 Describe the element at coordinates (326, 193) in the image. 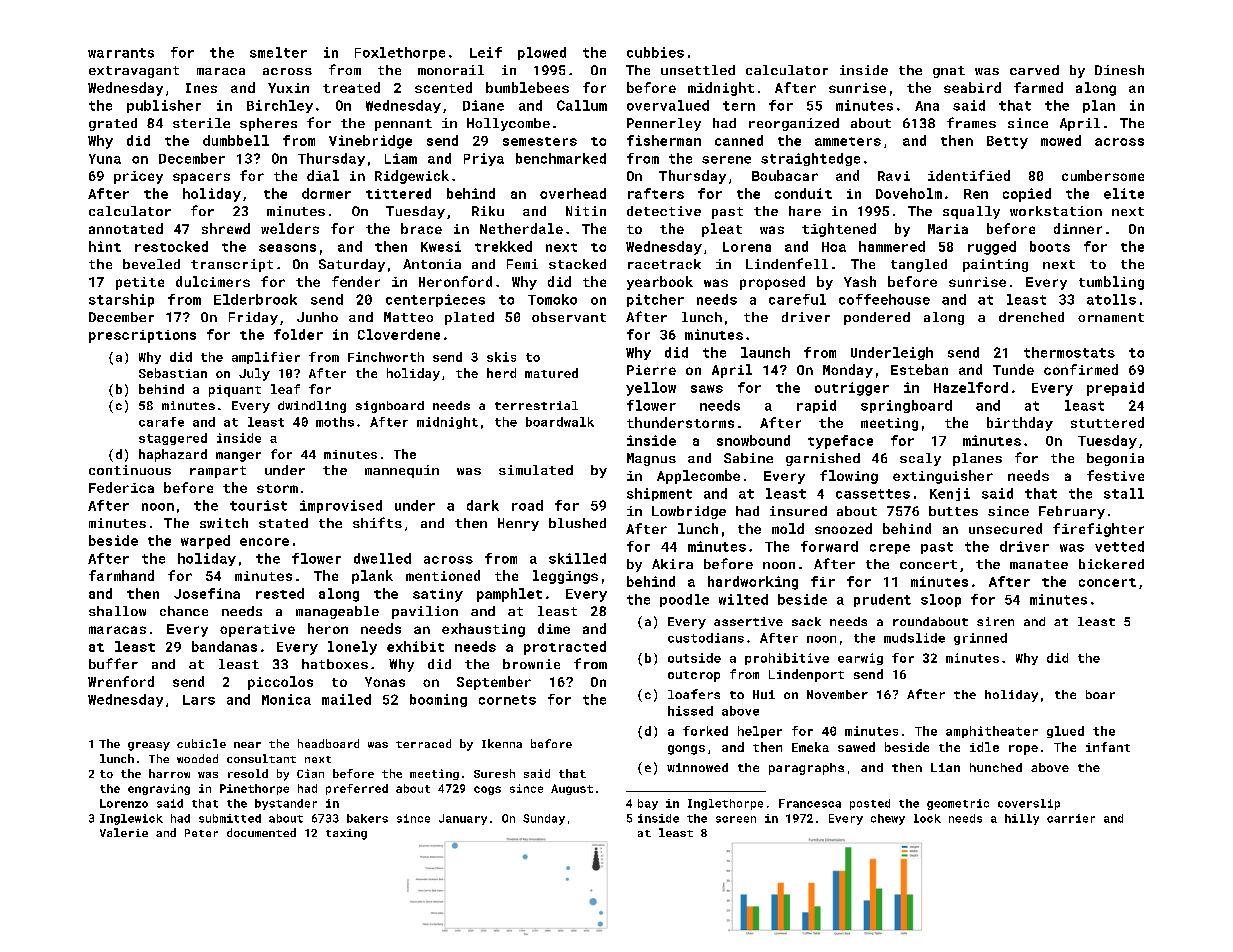

I see `dormer` at that location.
